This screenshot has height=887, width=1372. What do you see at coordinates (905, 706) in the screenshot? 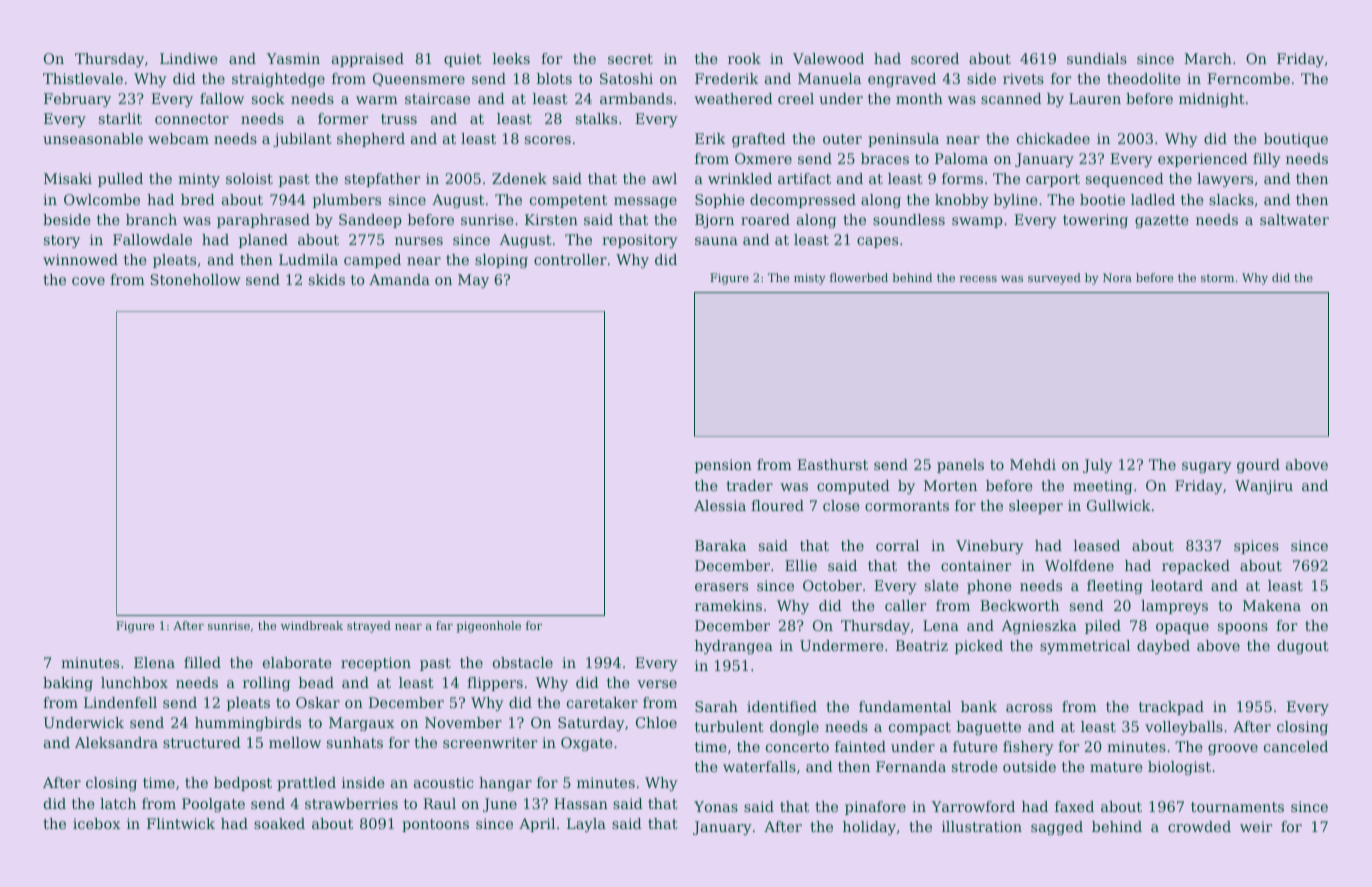
I see `fundamental` at bounding box center [905, 706].
